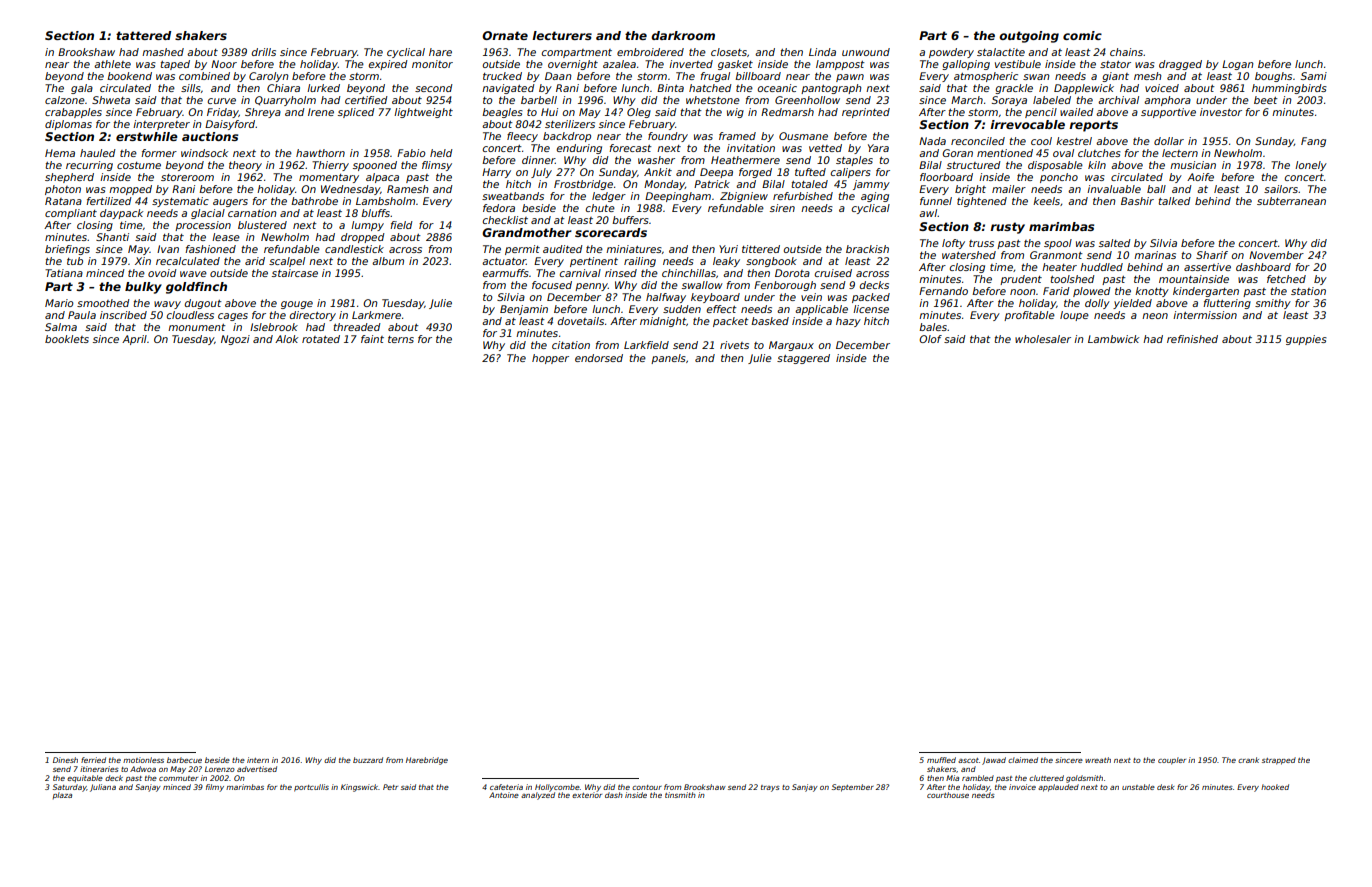  Describe the element at coordinates (1166, 787) in the page. I see `desk` at that location.
